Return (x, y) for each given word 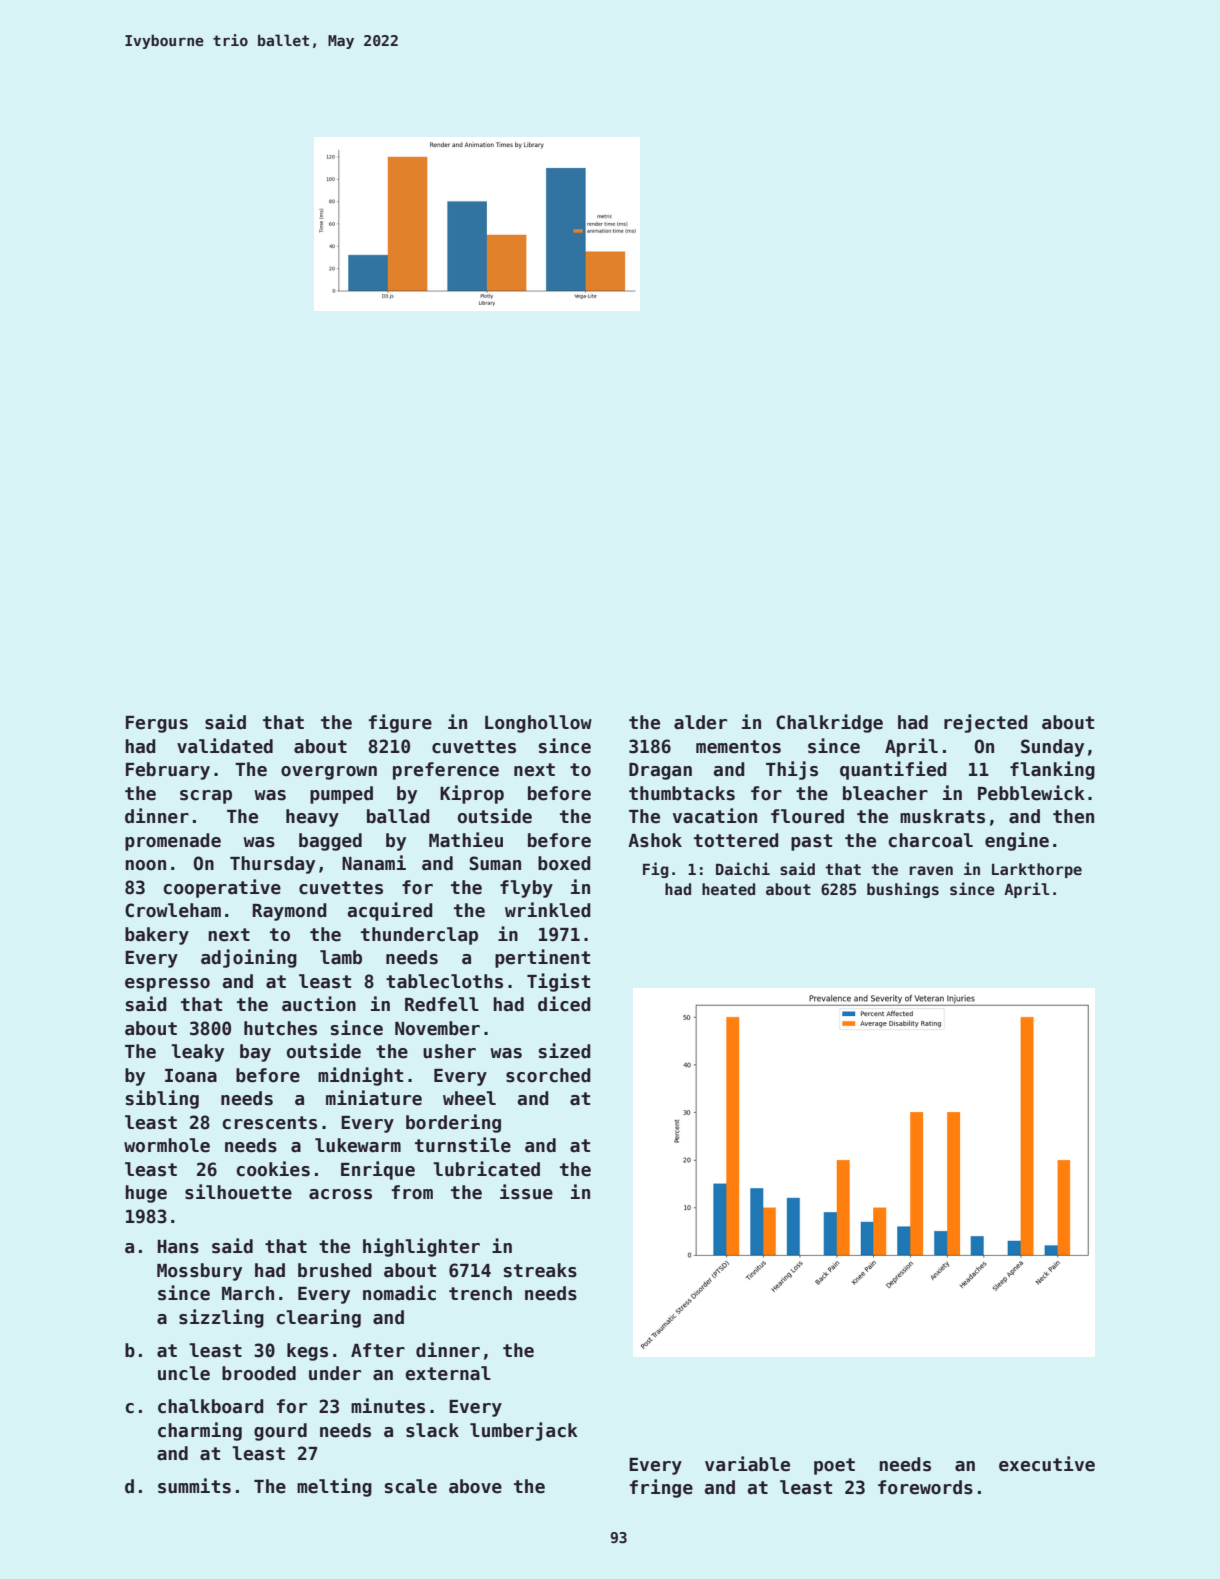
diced (564, 1004)
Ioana (191, 1076)
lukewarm (358, 1145)
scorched (548, 1075)
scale (411, 1486)
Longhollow (538, 724)
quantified (893, 770)
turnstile (463, 1145)
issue (526, 1192)
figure (400, 723)
